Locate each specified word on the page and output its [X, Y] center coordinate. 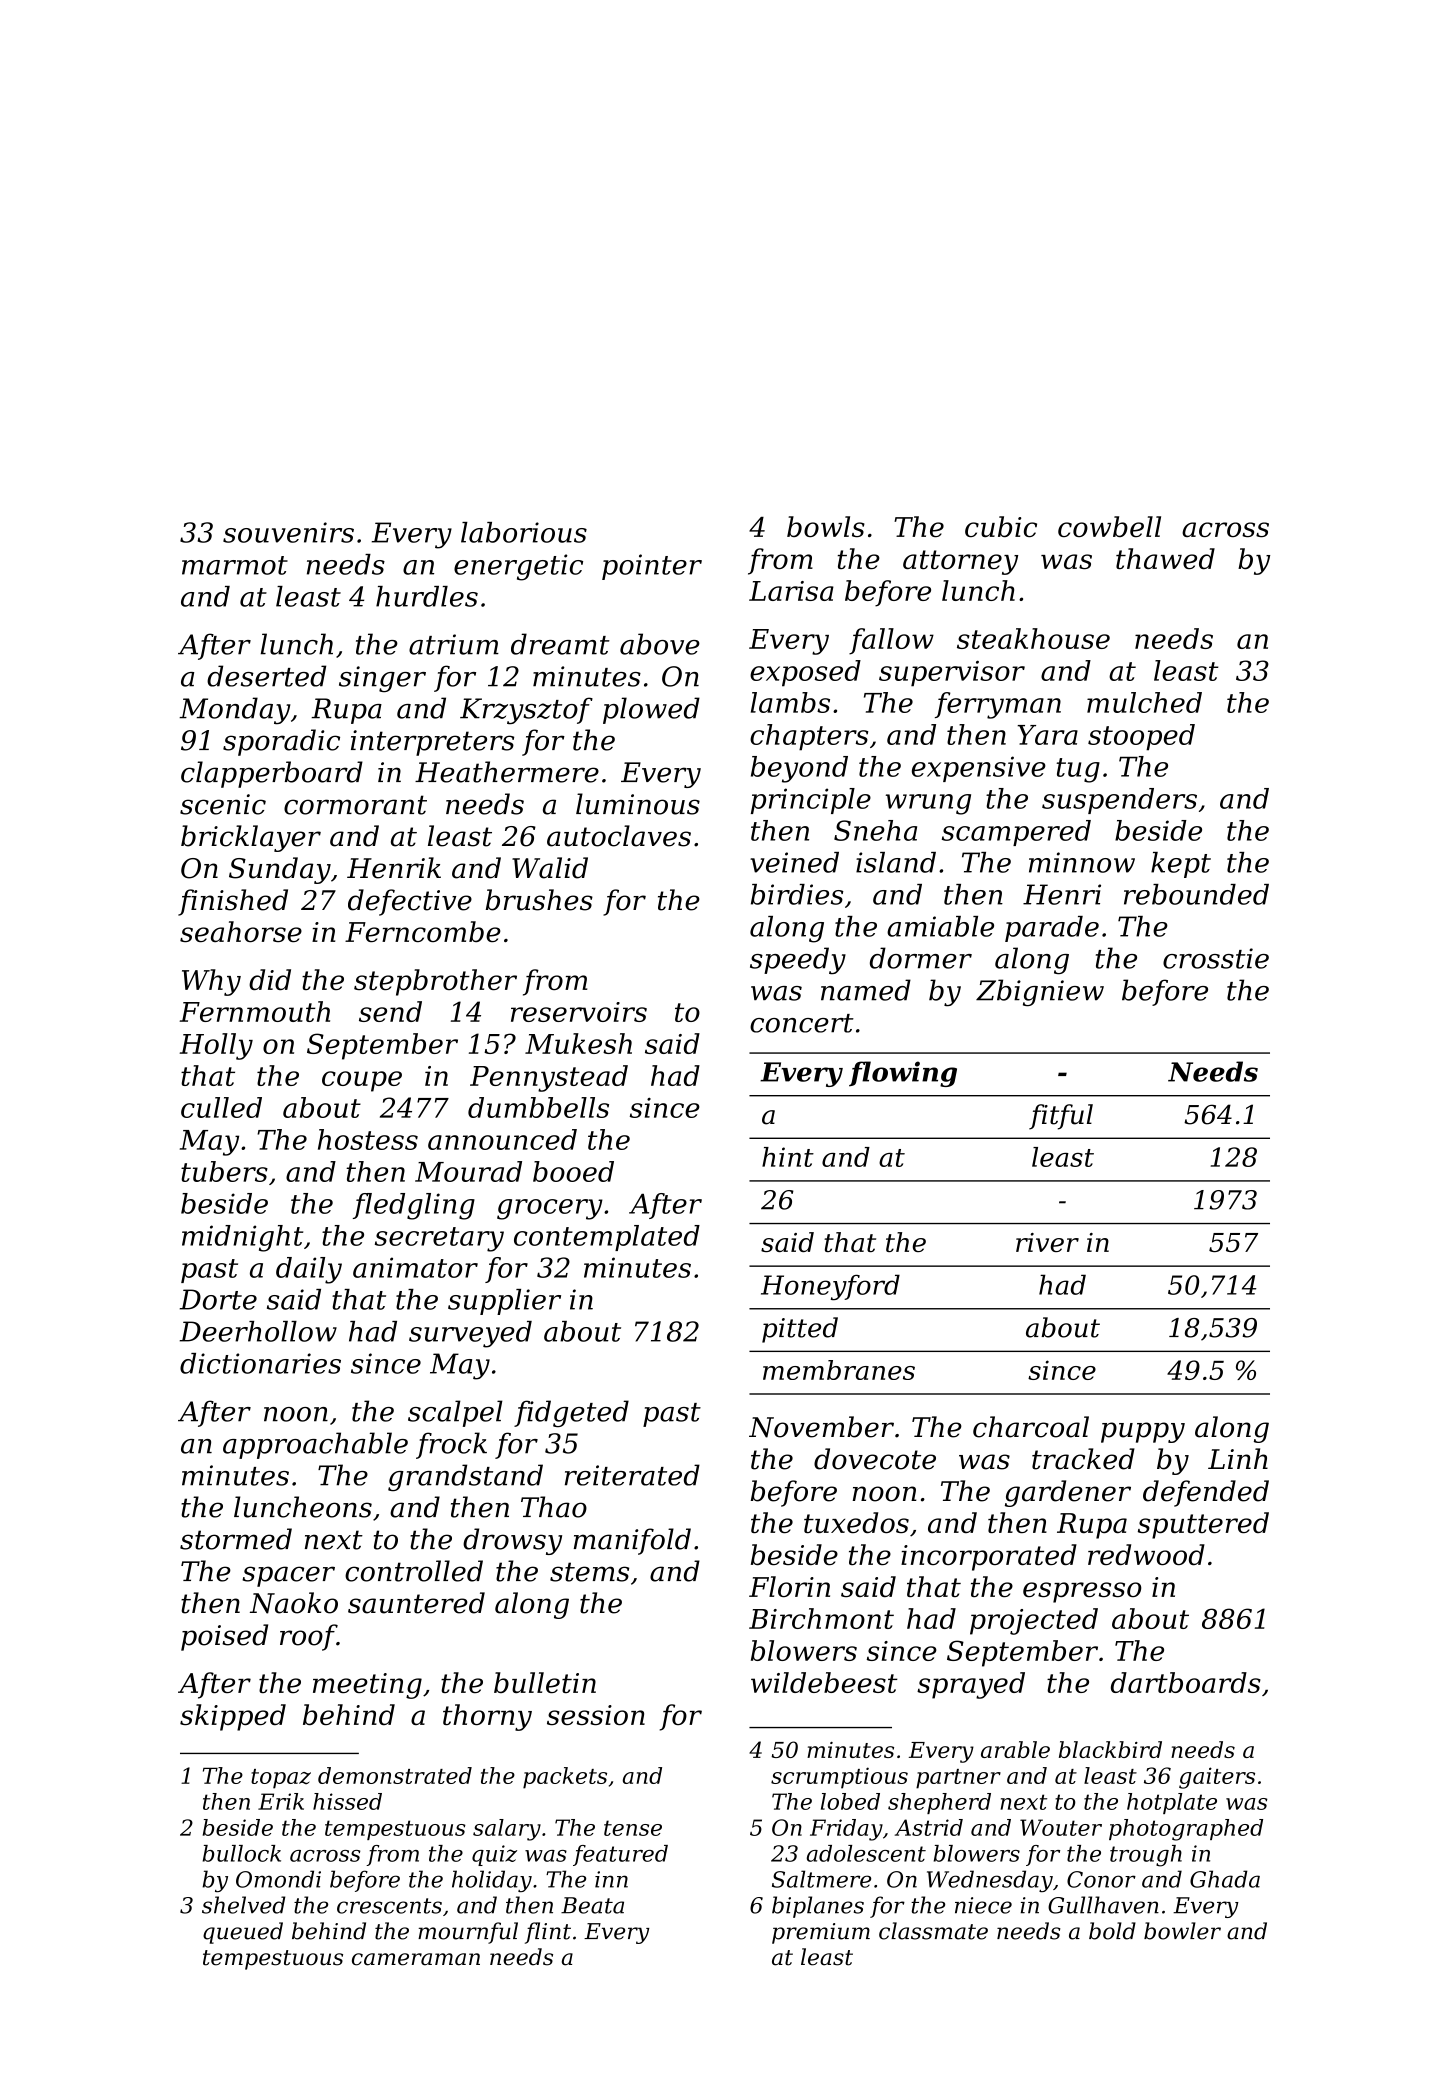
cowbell [1109, 526]
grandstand [465, 1477]
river [1047, 1242]
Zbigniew [1040, 993]
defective [410, 902]
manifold [632, 1541]
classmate [933, 1931]
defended [1206, 1493]
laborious [524, 532]
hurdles [427, 596]
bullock [242, 1853]
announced [502, 1139]
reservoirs [579, 1012]
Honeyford [830, 1287]
